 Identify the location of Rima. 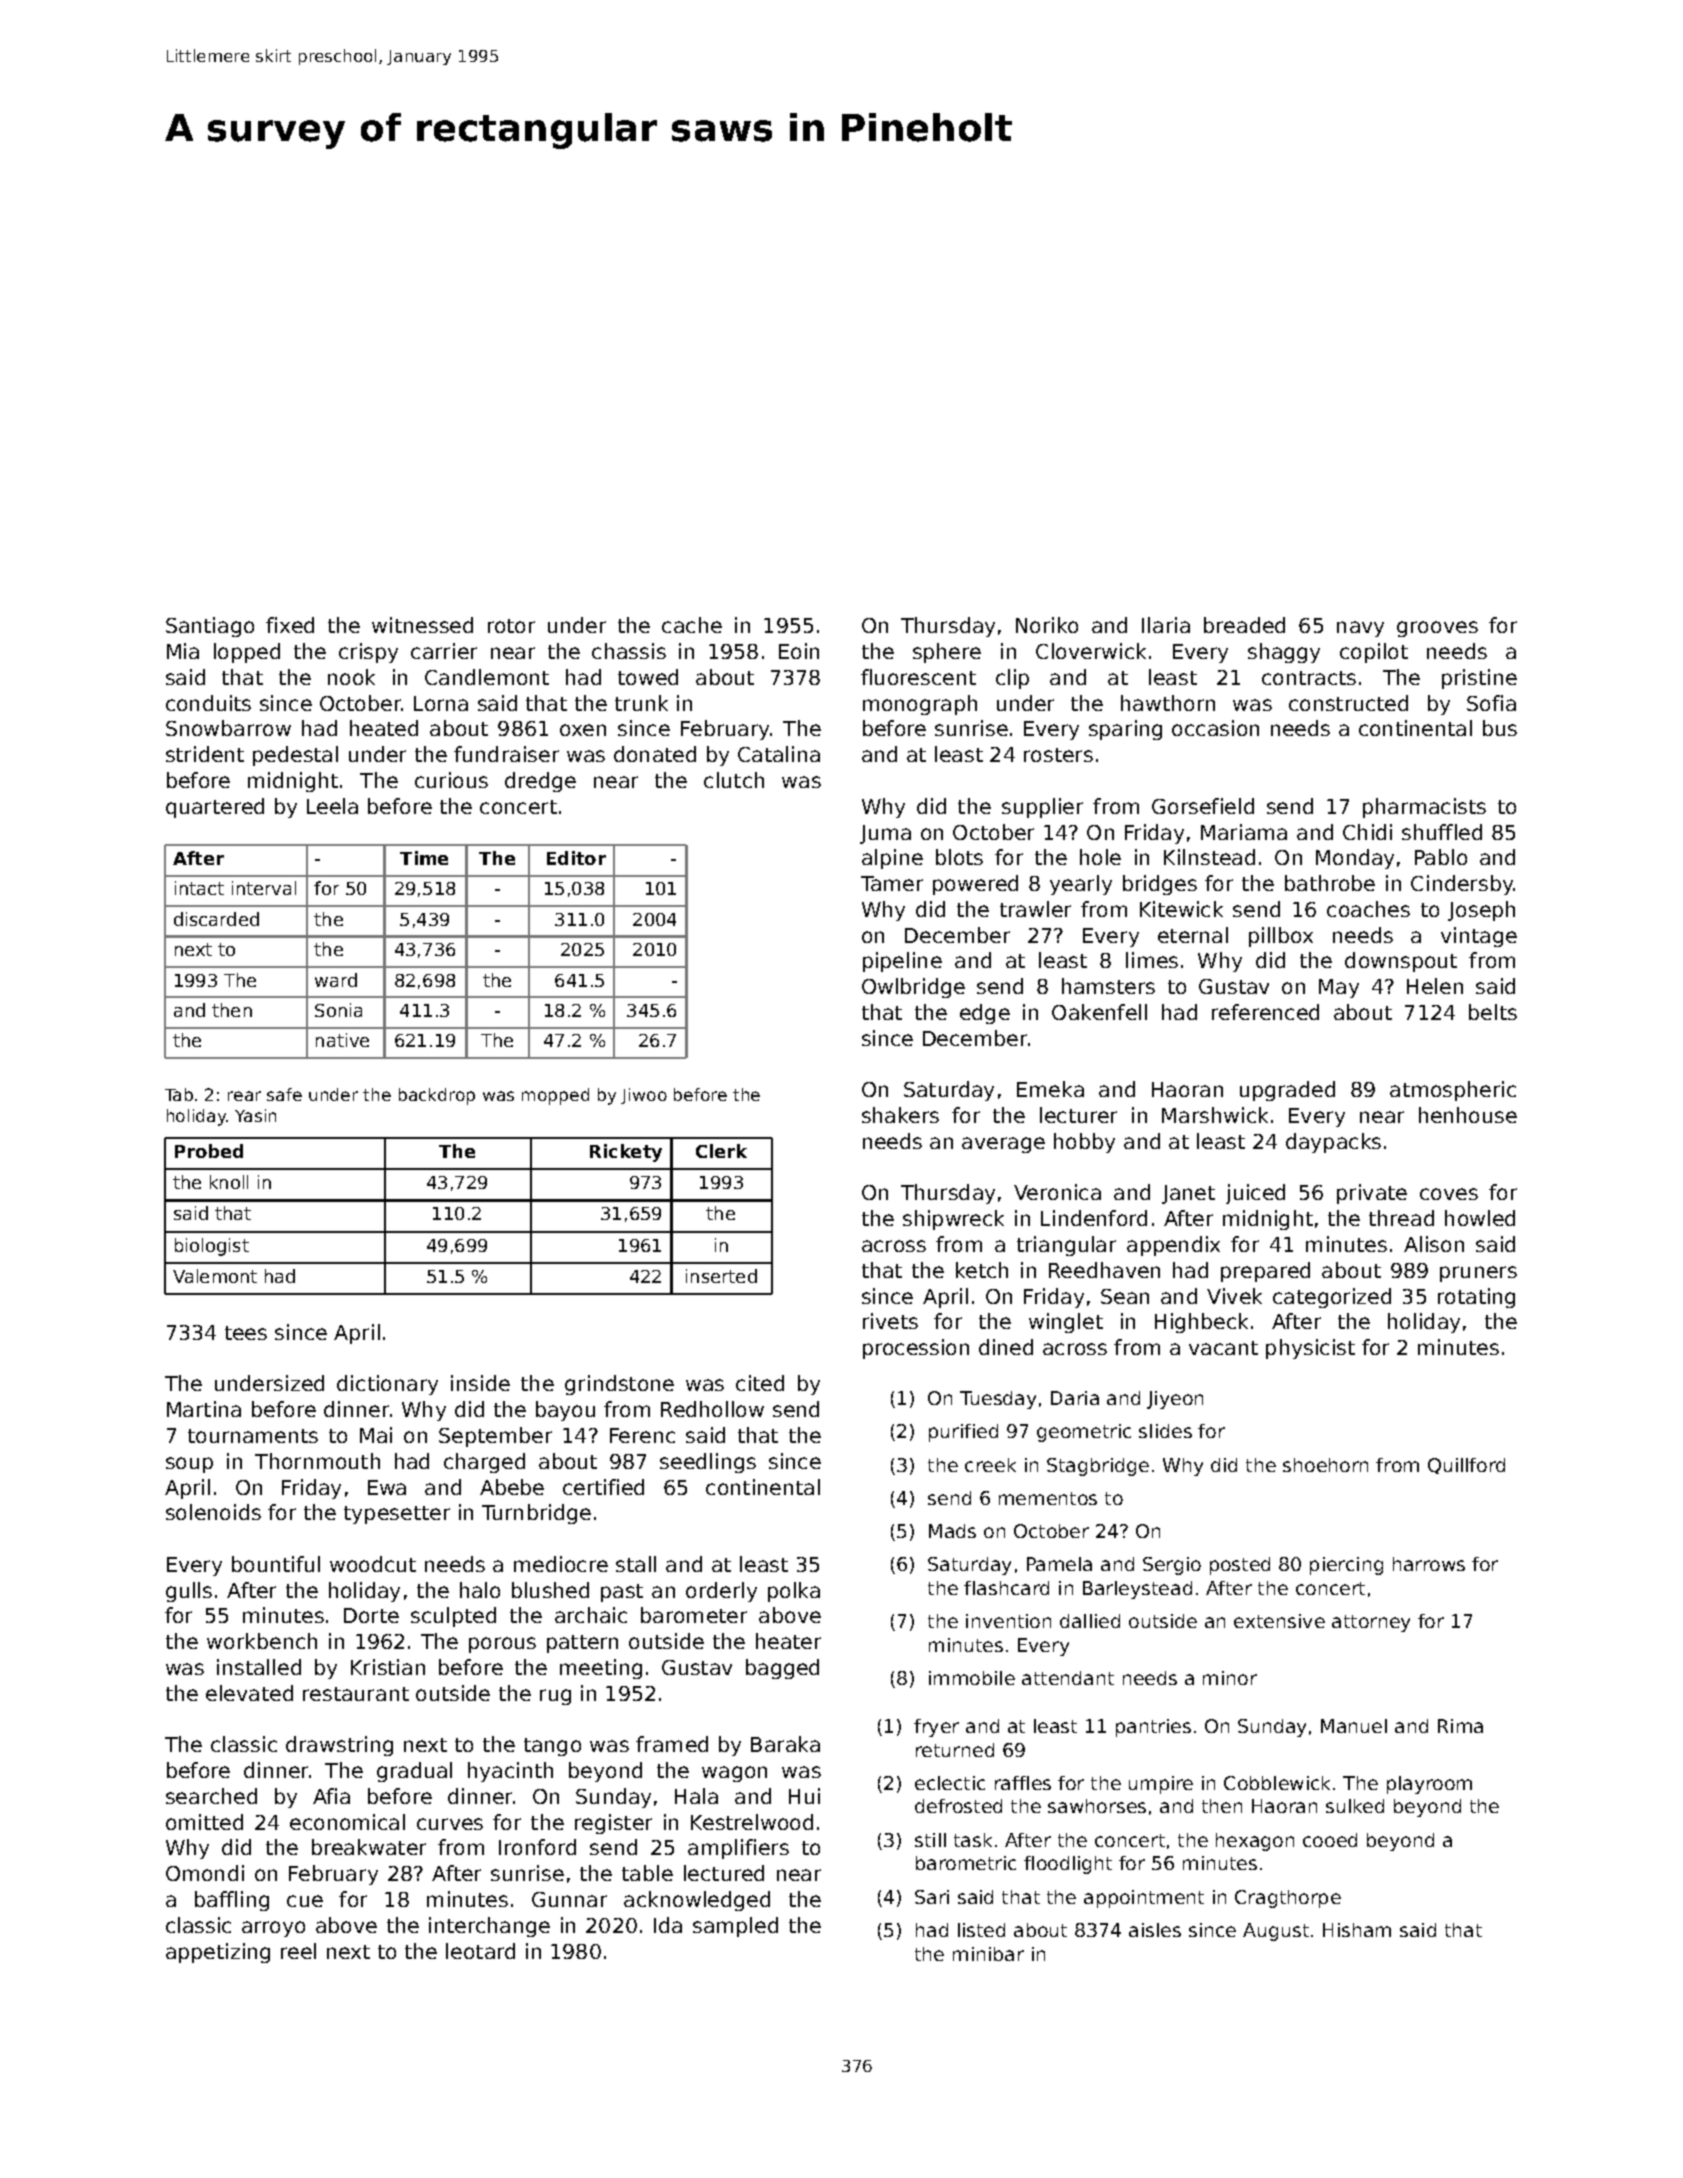
(1460, 1726).
